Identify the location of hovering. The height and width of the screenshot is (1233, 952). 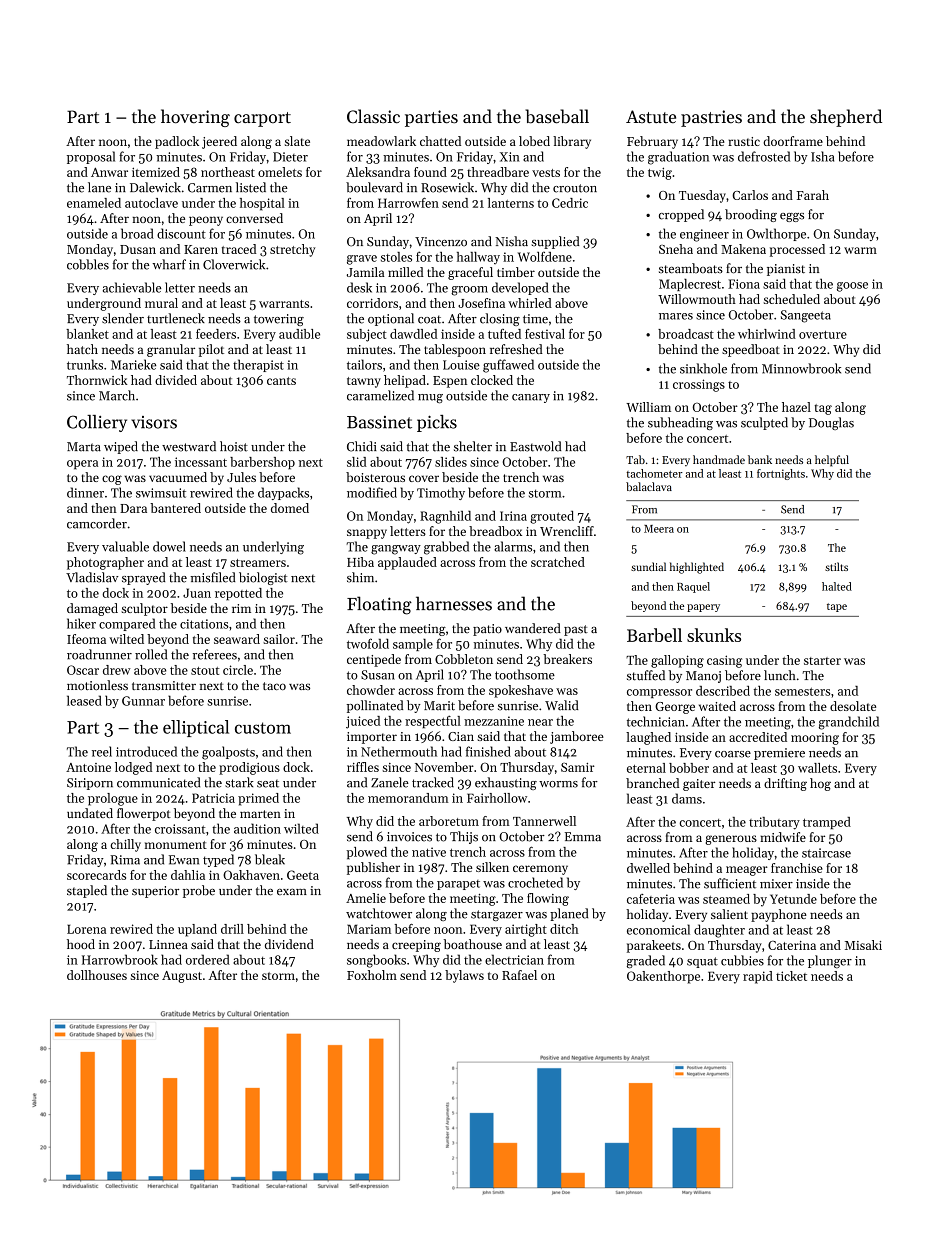
(195, 118).
